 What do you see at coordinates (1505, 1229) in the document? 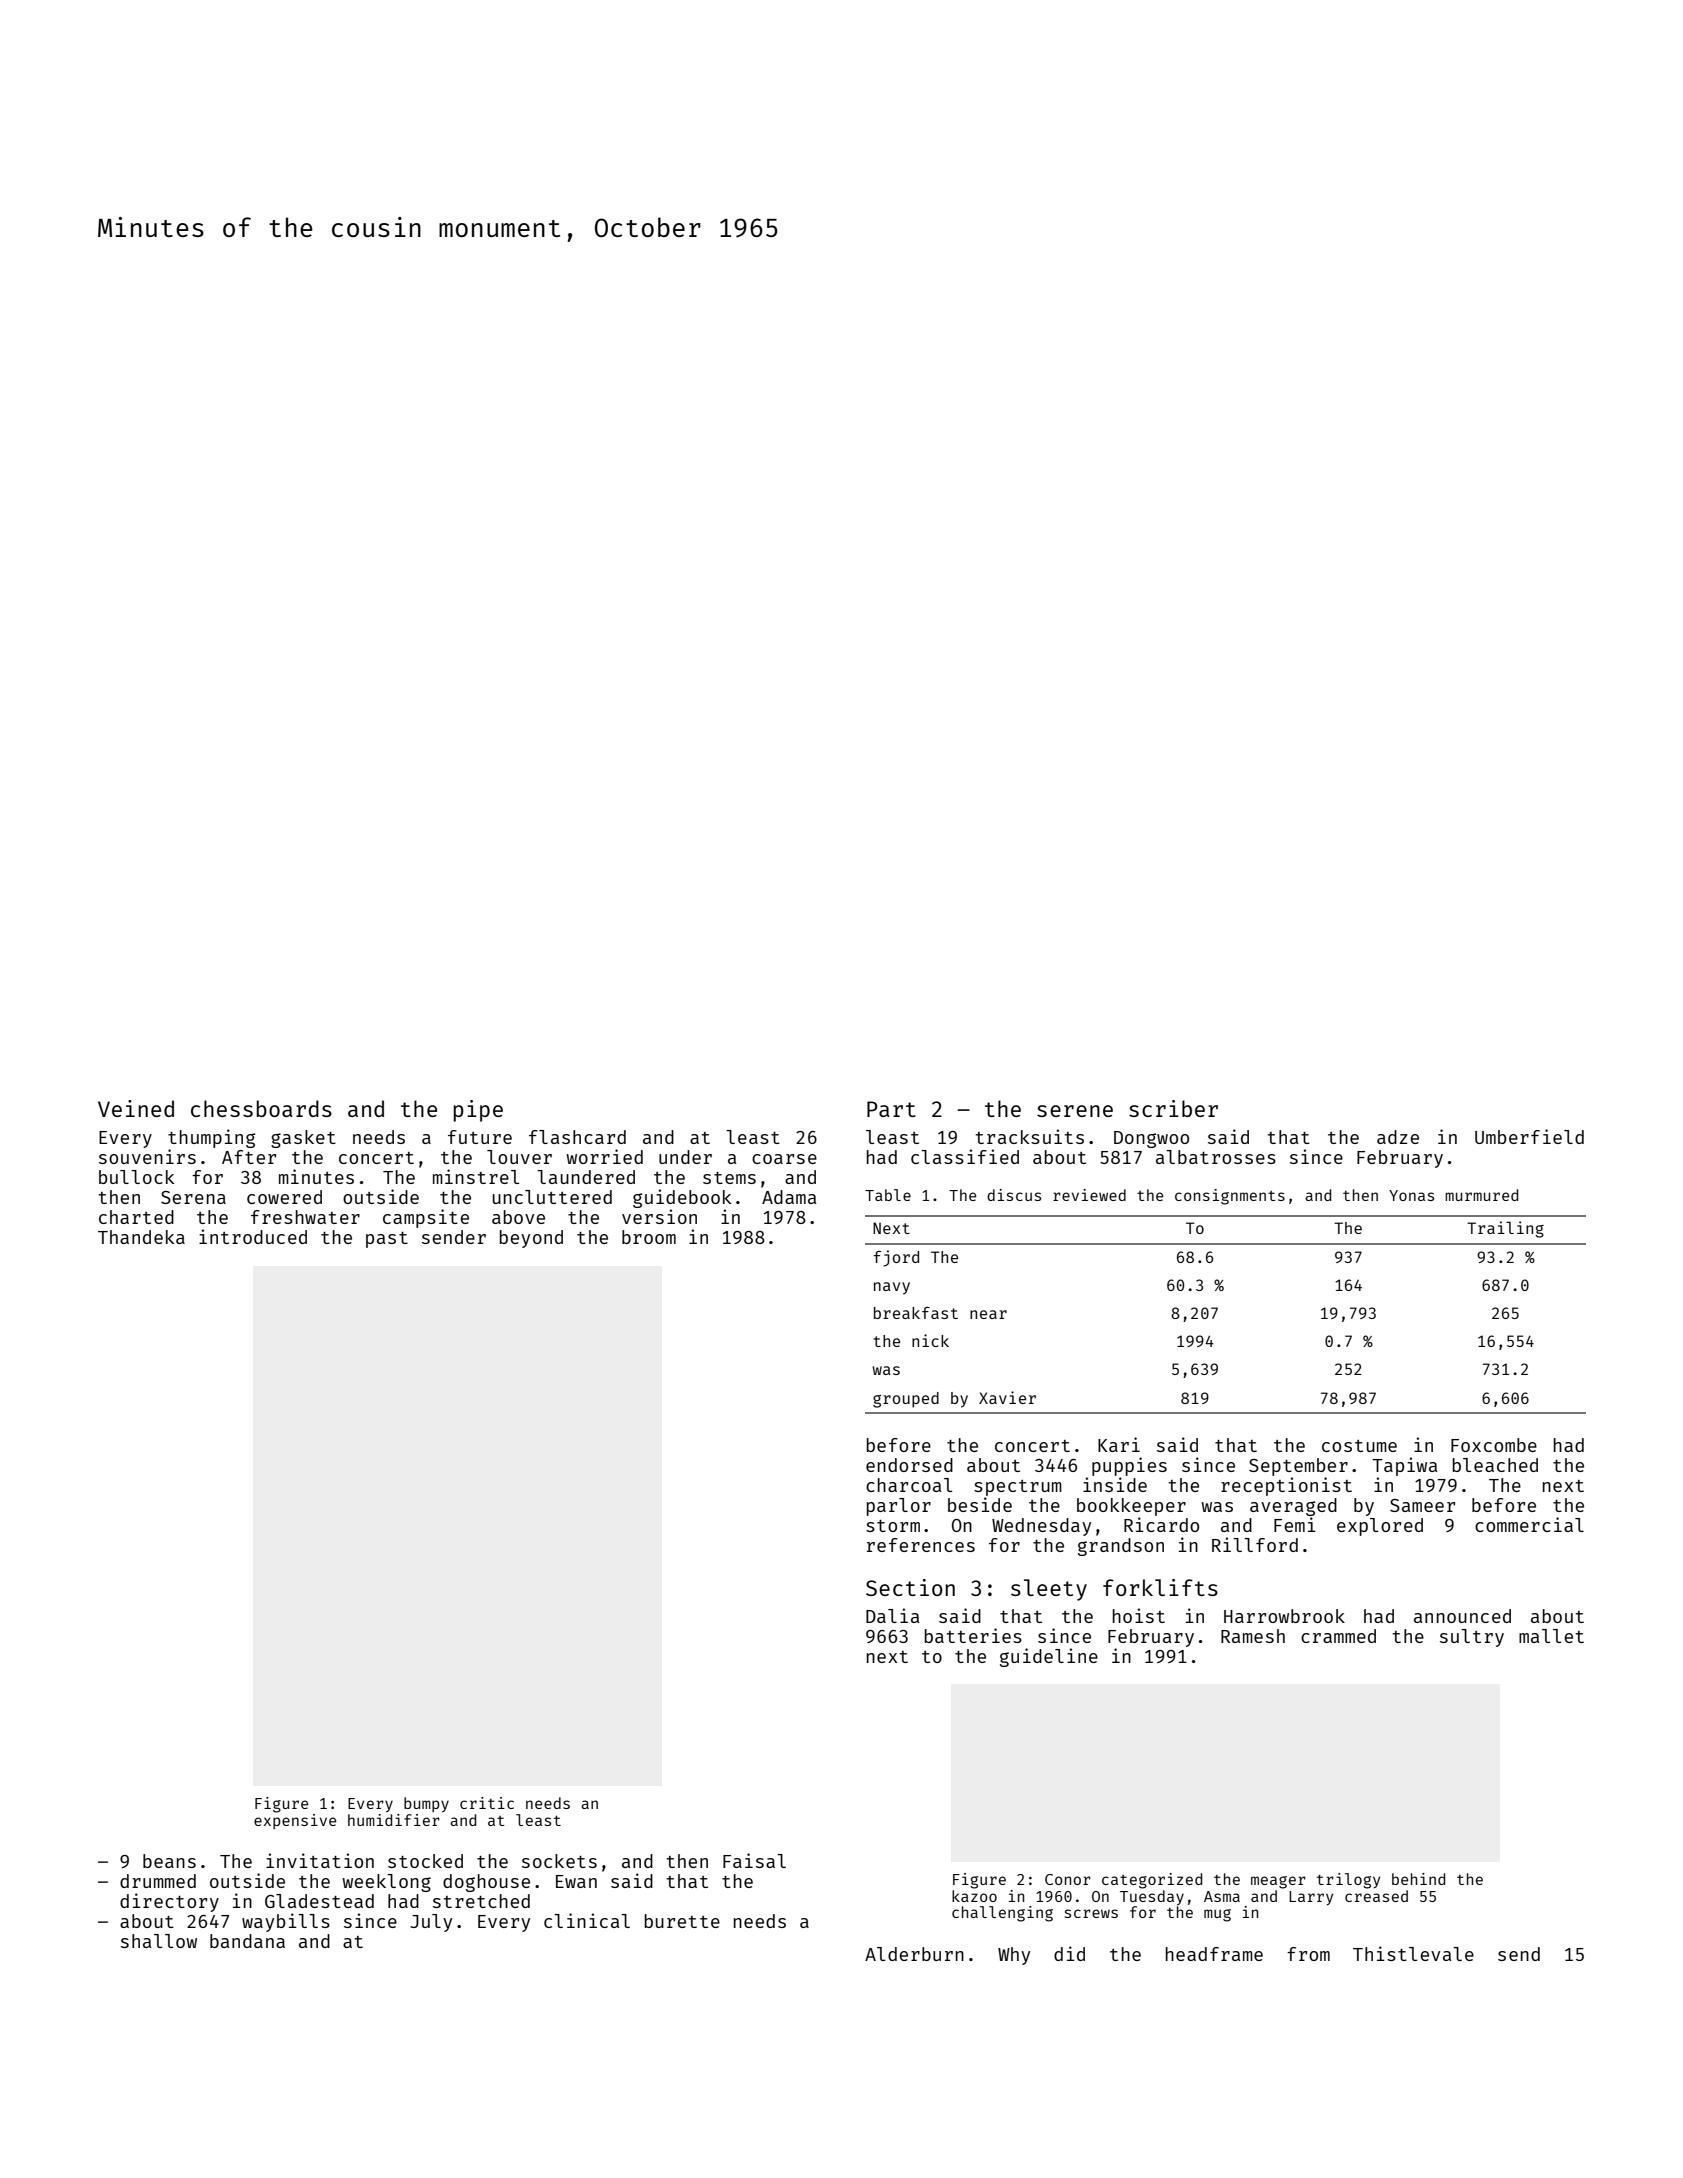
I see `Trailing` at bounding box center [1505, 1229].
